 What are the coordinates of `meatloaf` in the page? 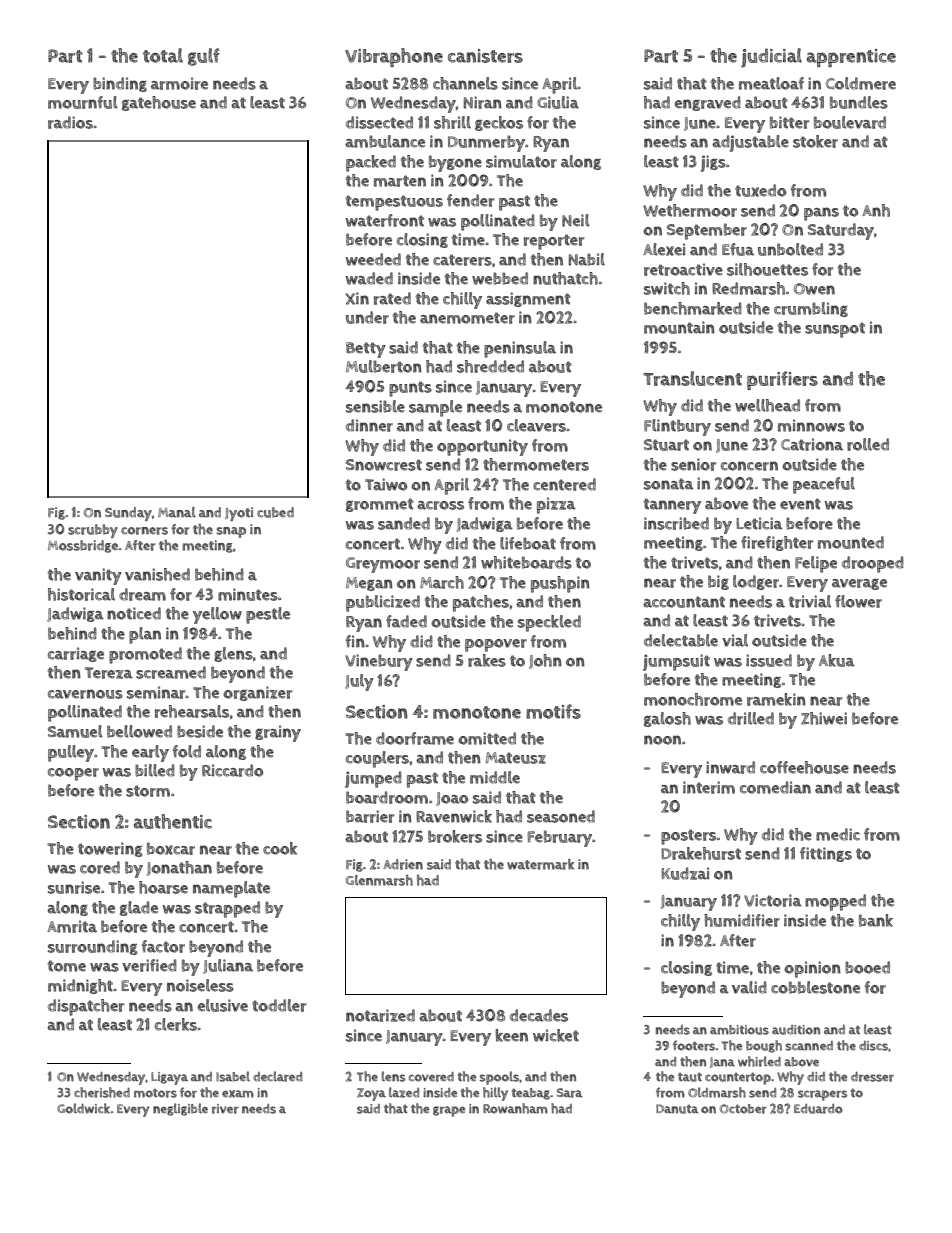 It's located at (771, 83).
